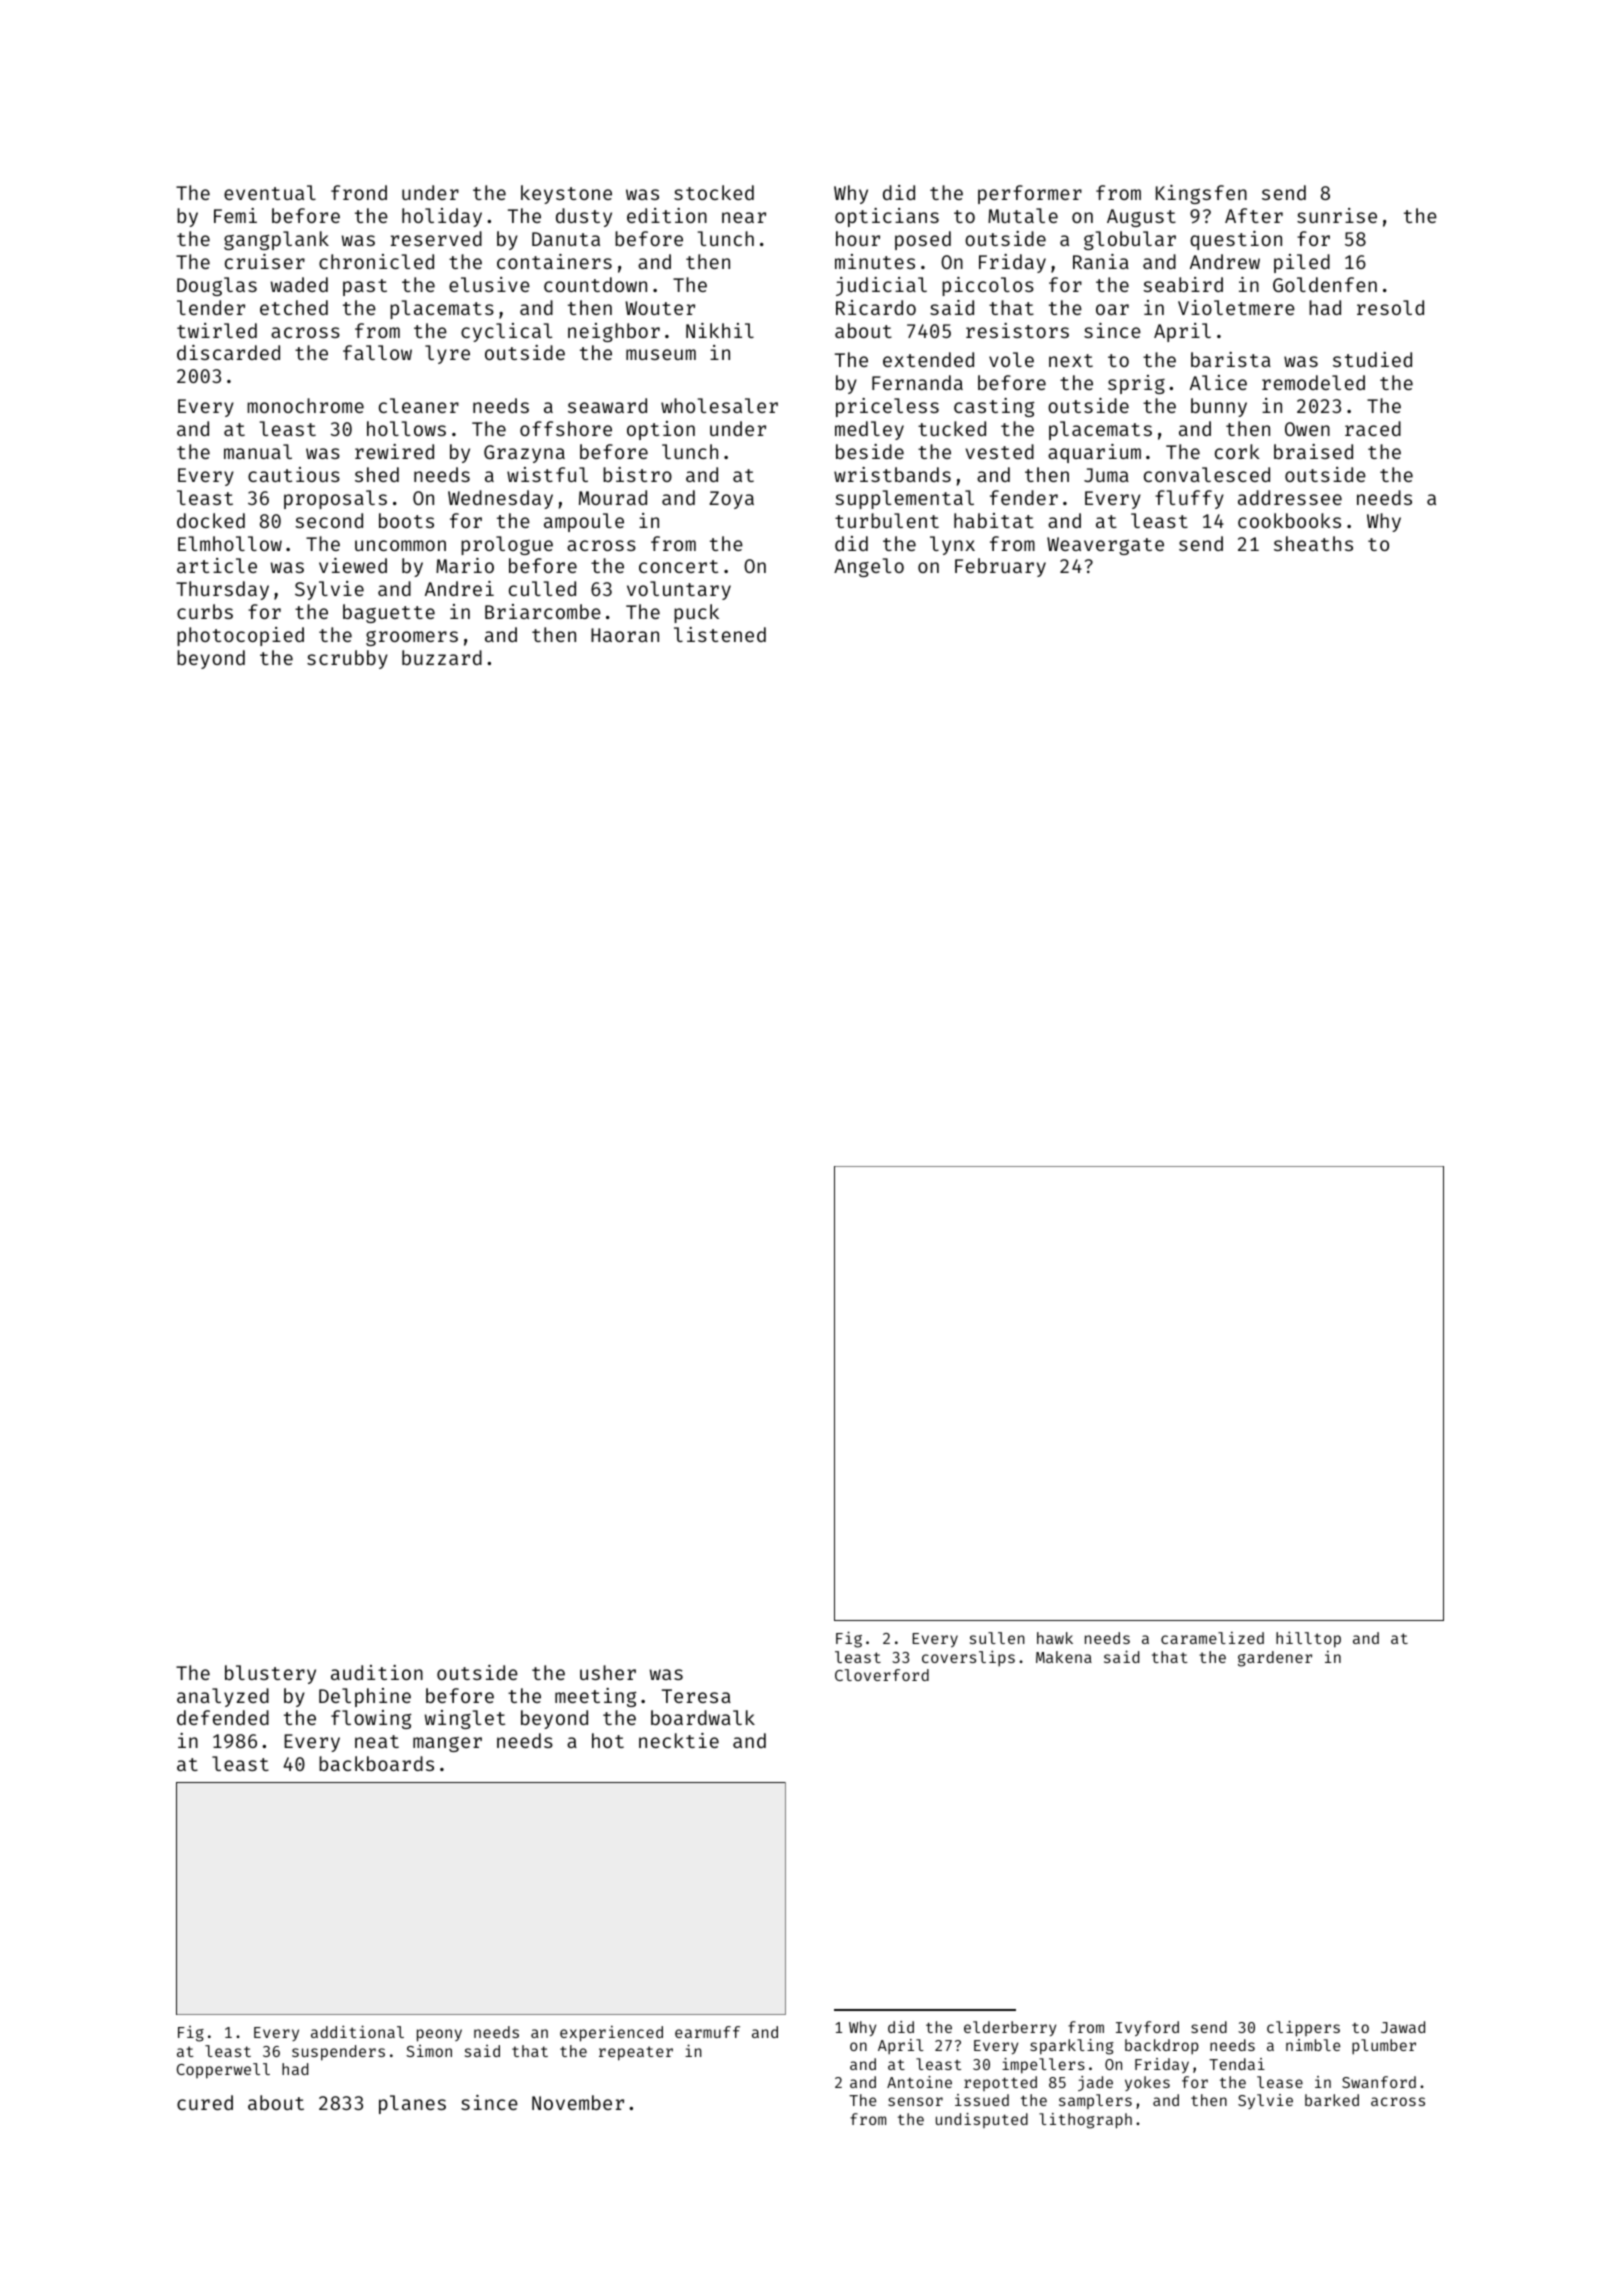  Describe the element at coordinates (376, 1763) in the screenshot. I see `backboards` at that location.
